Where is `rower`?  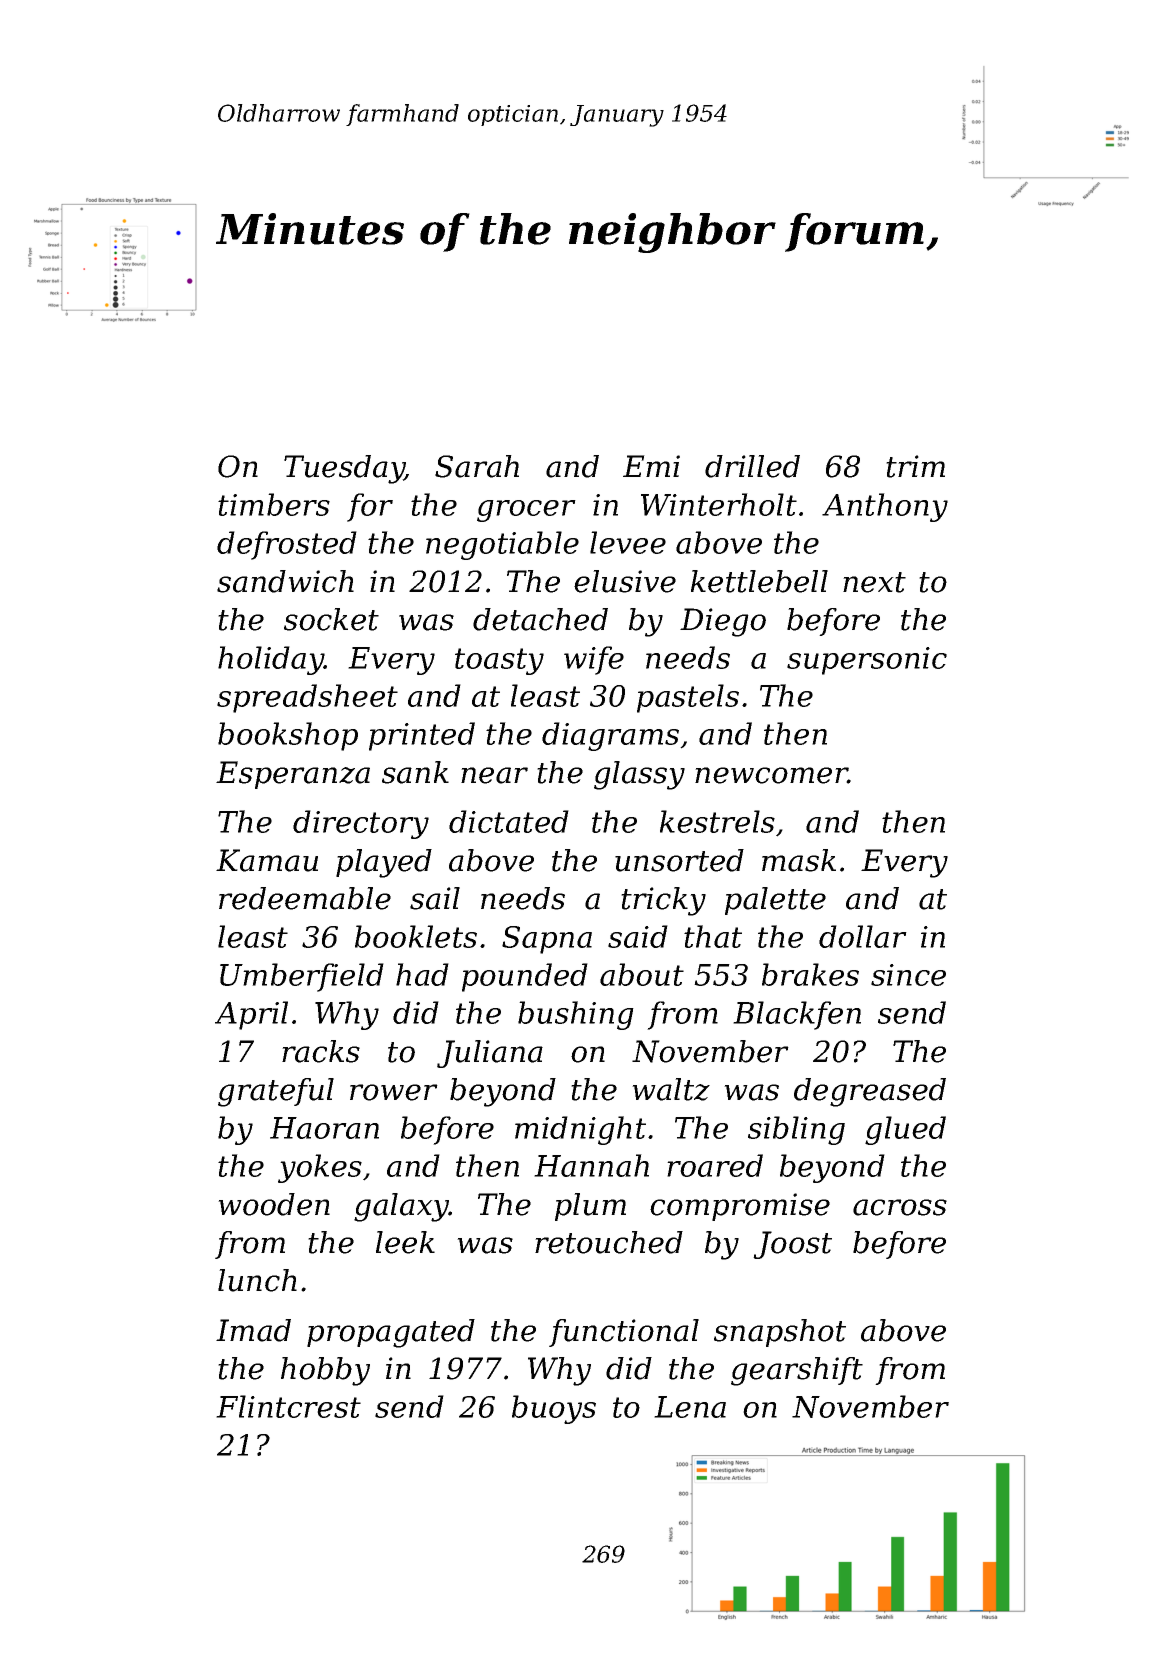 rower is located at coordinates (394, 1092).
